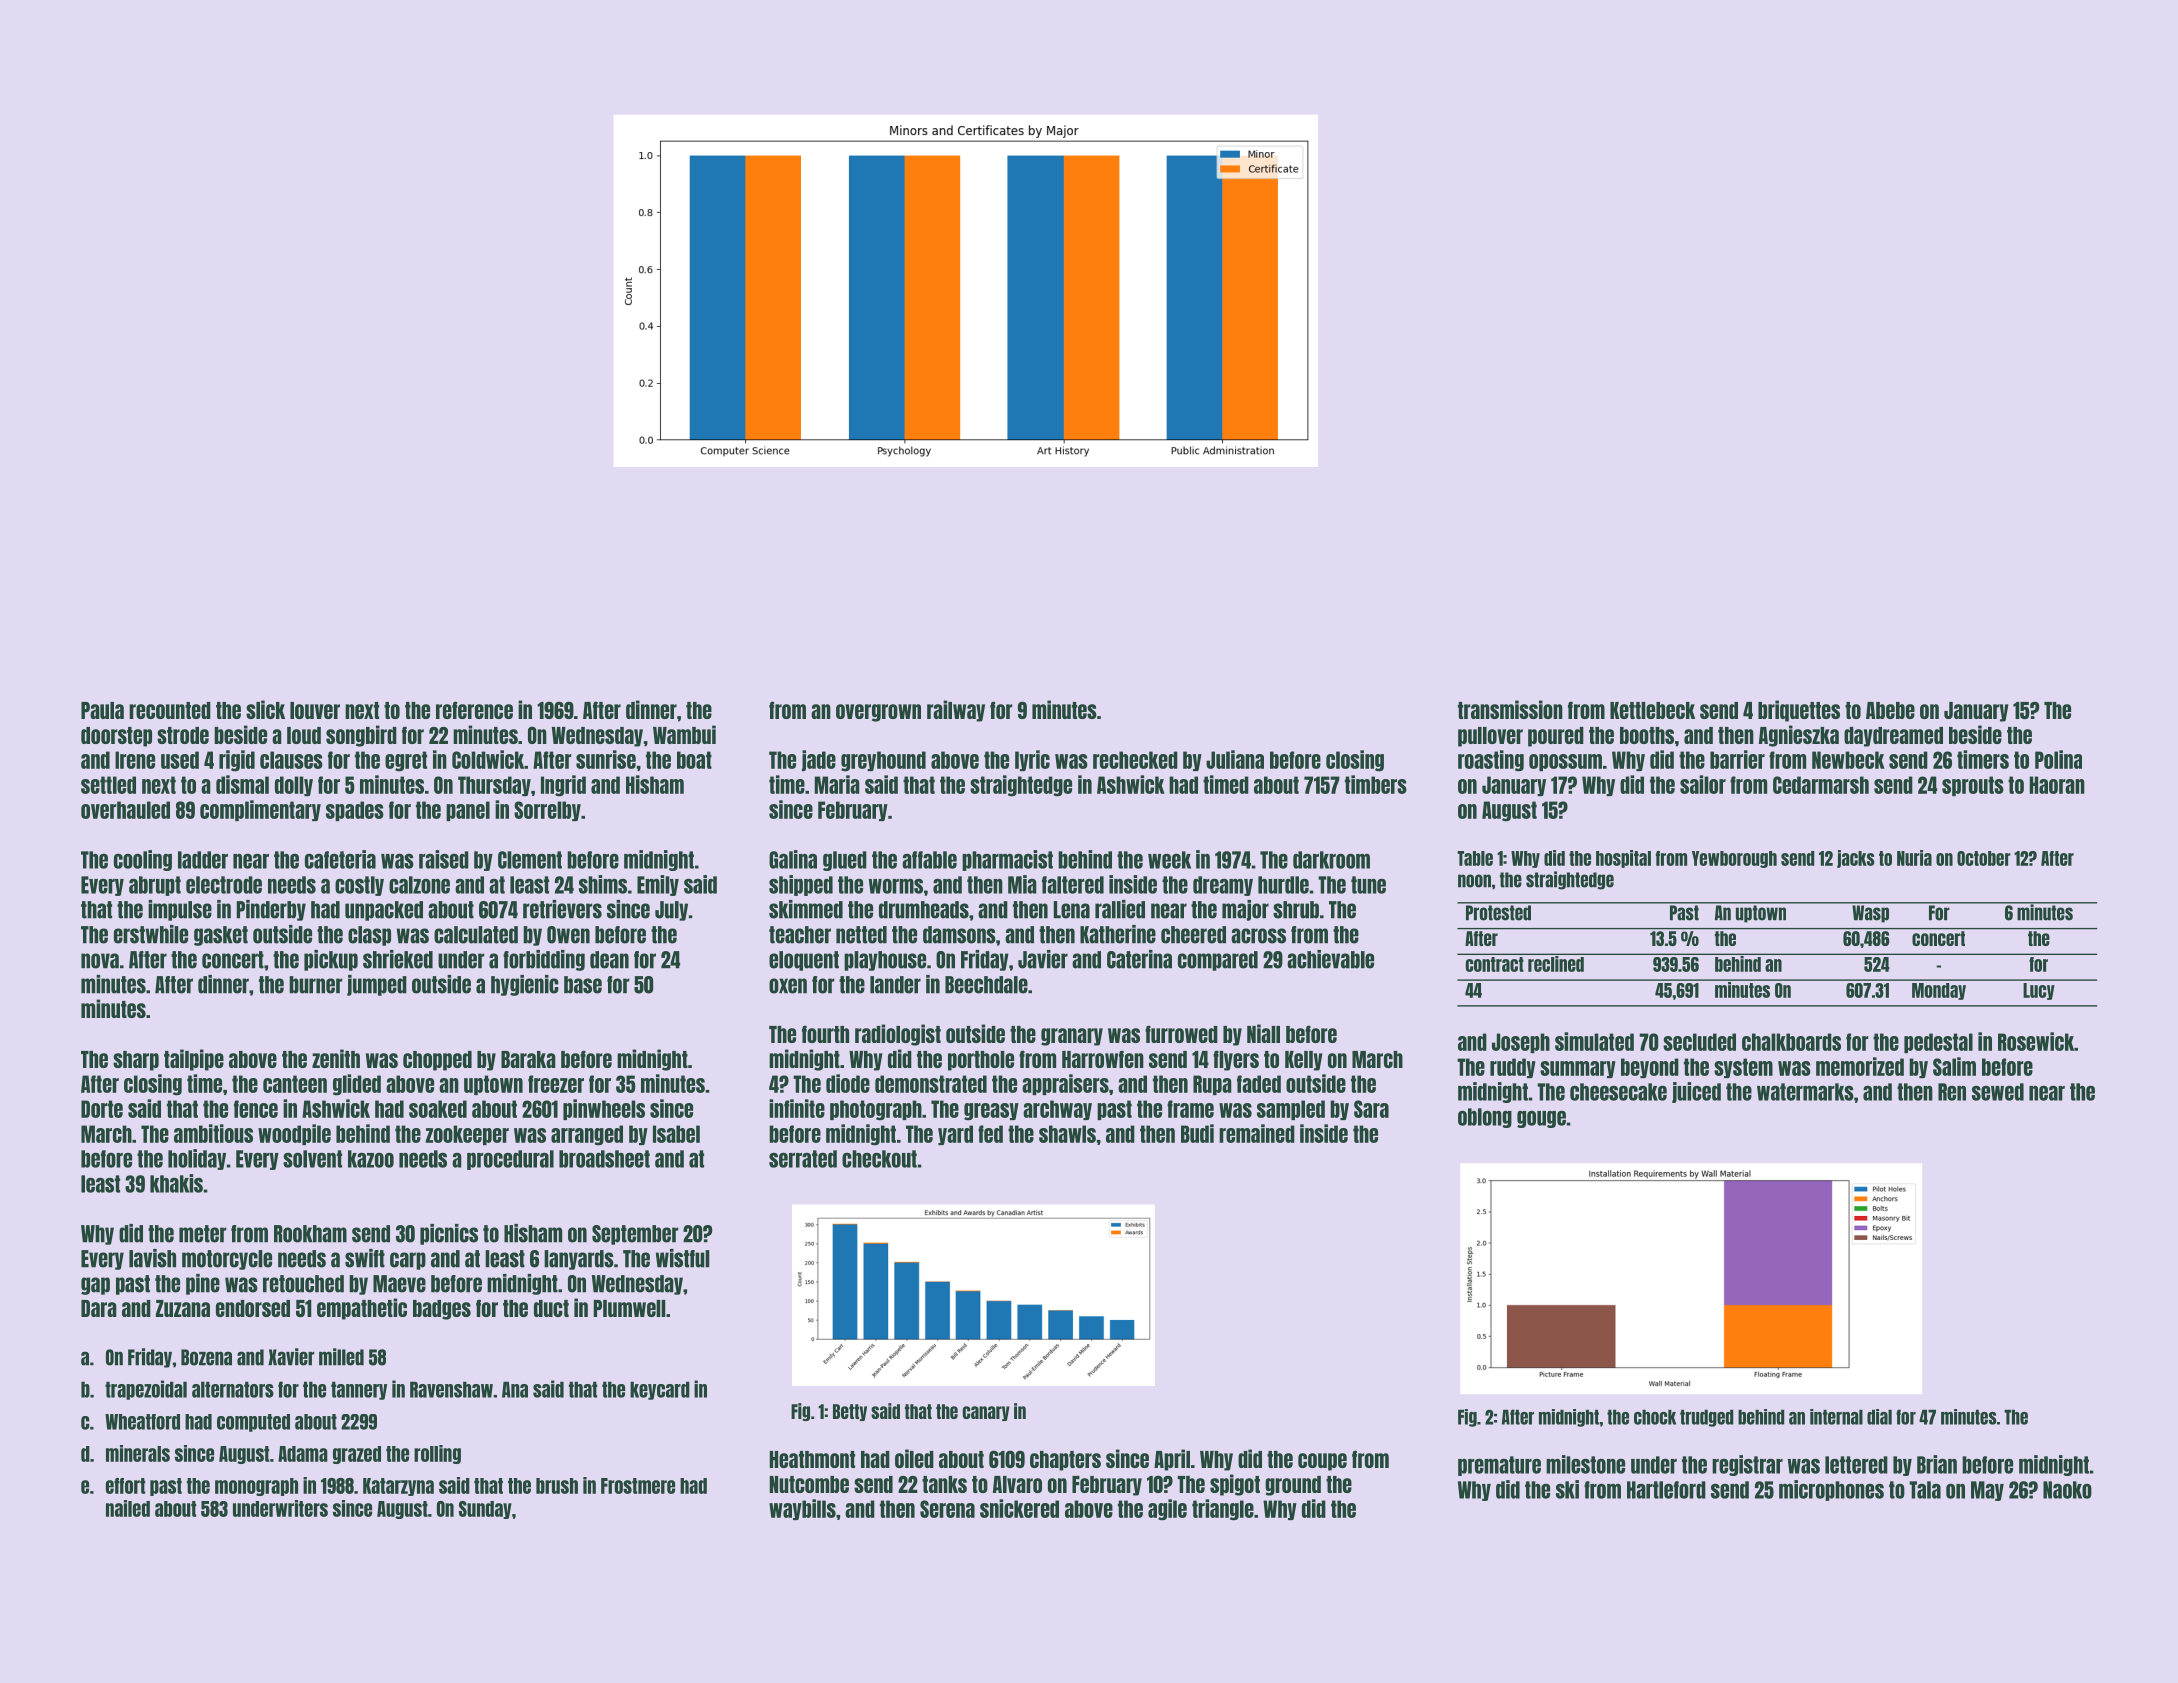  I want to click on dial, so click(1879, 1417).
